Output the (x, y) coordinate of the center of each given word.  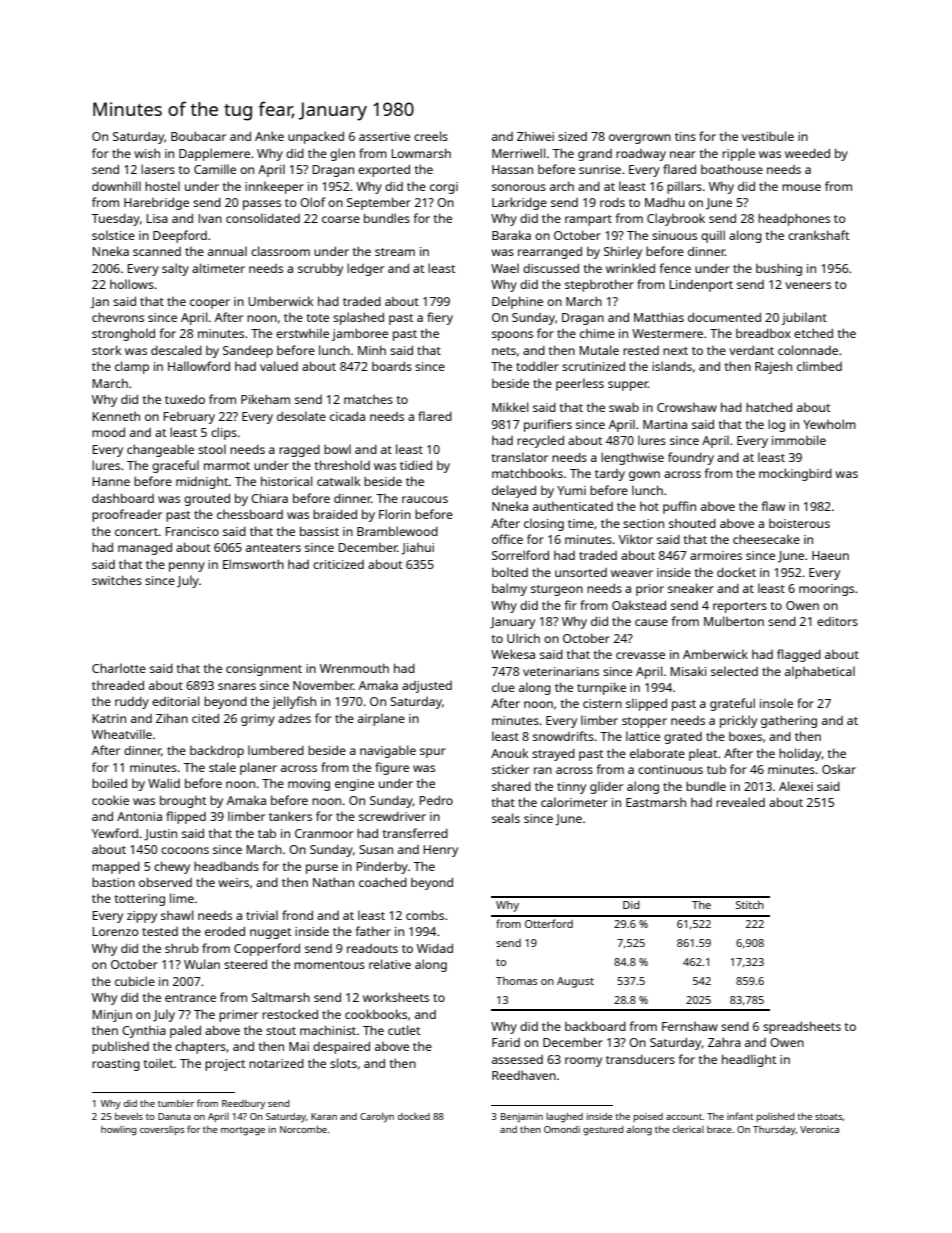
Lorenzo (116, 931)
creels (431, 136)
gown (644, 476)
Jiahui (417, 549)
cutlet (404, 1030)
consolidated (263, 218)
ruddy (132, 703)
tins (685, 136)
